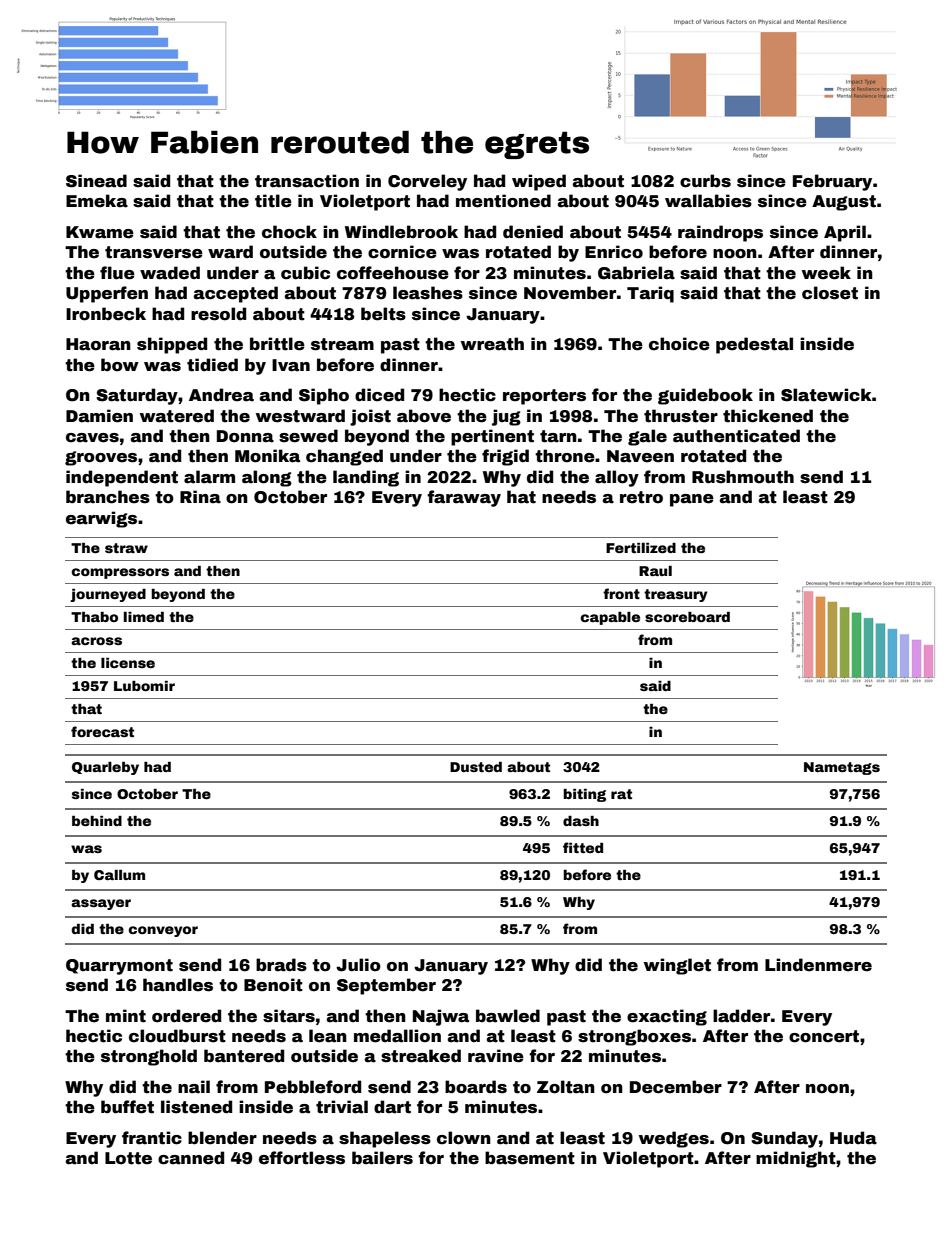  Describe the element at coordinates (610, 618) in the page. I see `capable` at that location.
